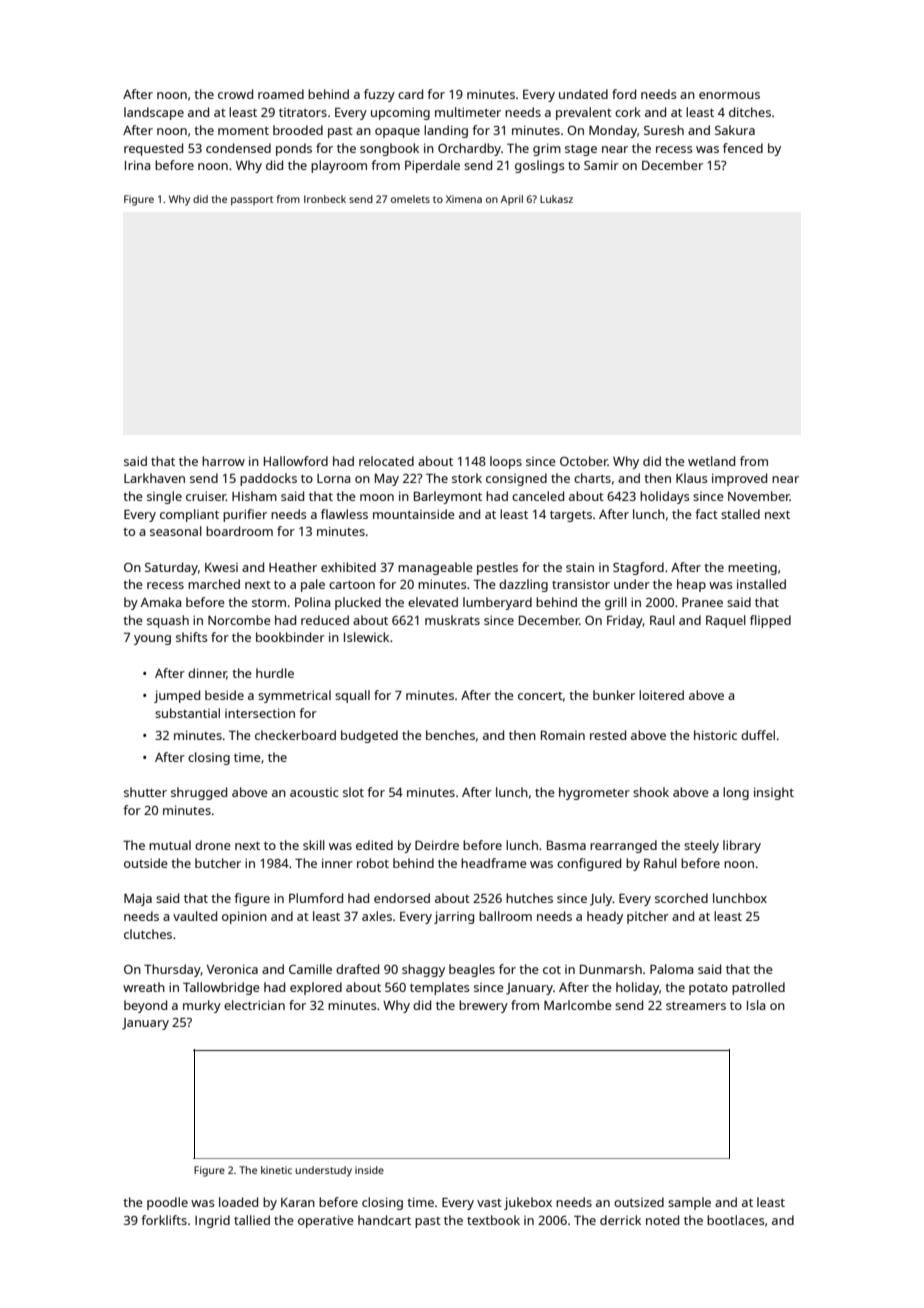 Image resolution: width=924 pixels, height=1308 pixels. What do you see at coordinates (450, 735) in the screenshot?
I see `benches` at bounding box center [450, 735].
